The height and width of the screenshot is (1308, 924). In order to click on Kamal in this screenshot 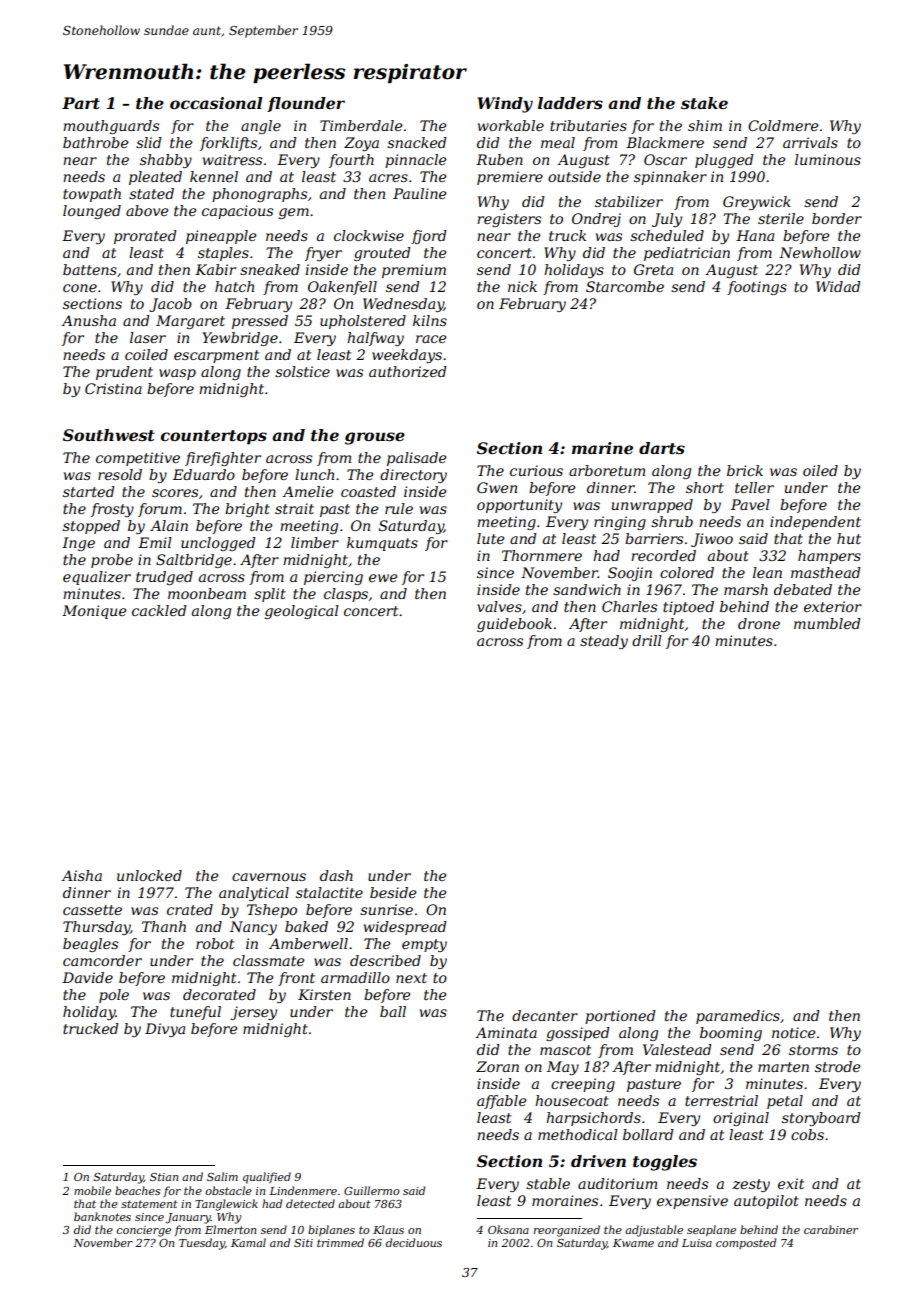, I will do `click(248, 1242)`.
